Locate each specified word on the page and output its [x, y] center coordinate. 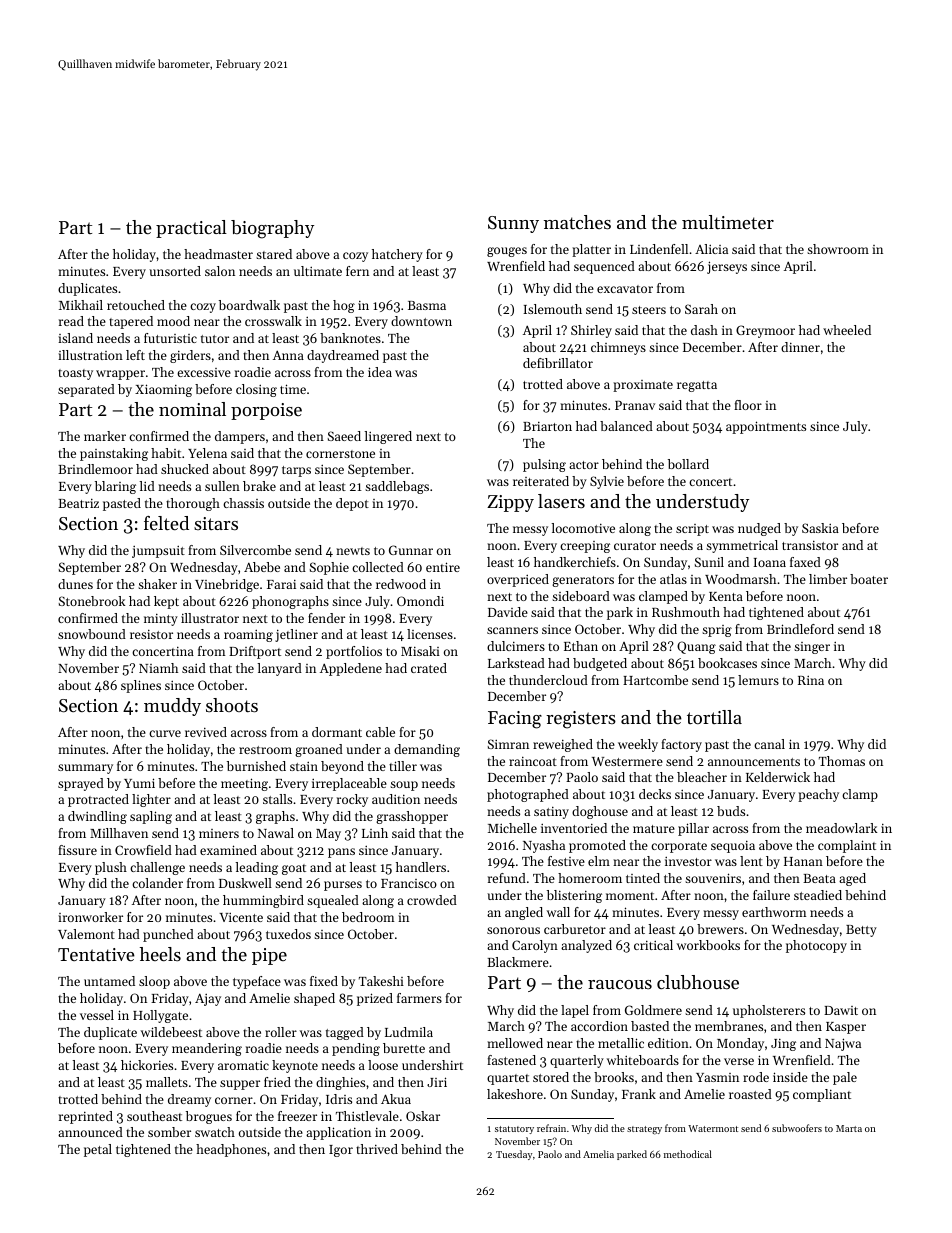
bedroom [368, 917]
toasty [75, 374]
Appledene [351, 669]
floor [748, 405]
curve [165, 733]
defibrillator [558, 363]
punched [168, 935]
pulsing [544, 465]
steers [649, 310]
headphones [231, 1150]
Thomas [842, 761]
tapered [131, 322]
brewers [720, 929]
